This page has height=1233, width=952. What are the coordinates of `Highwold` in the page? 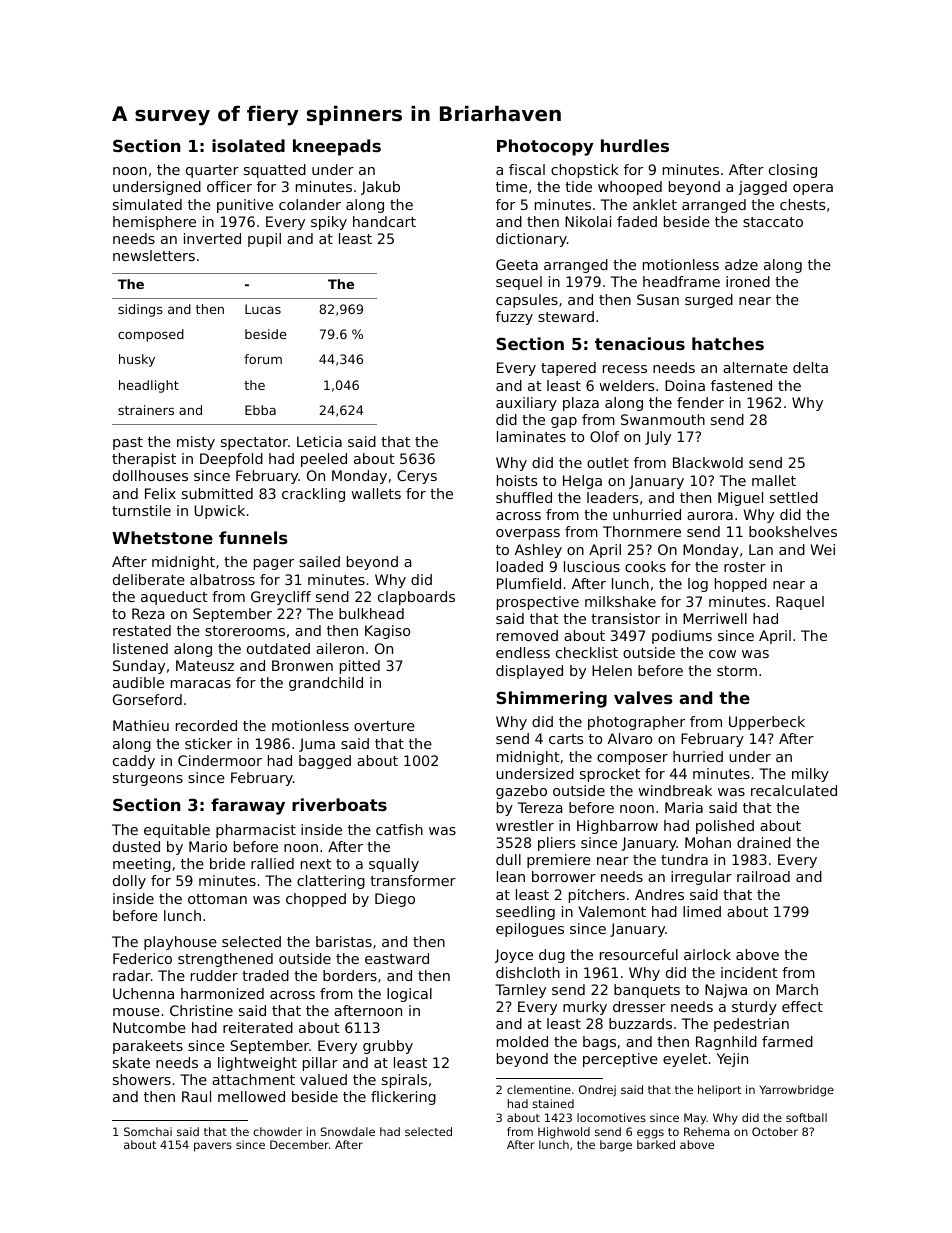 It's located at (564, 1133).
